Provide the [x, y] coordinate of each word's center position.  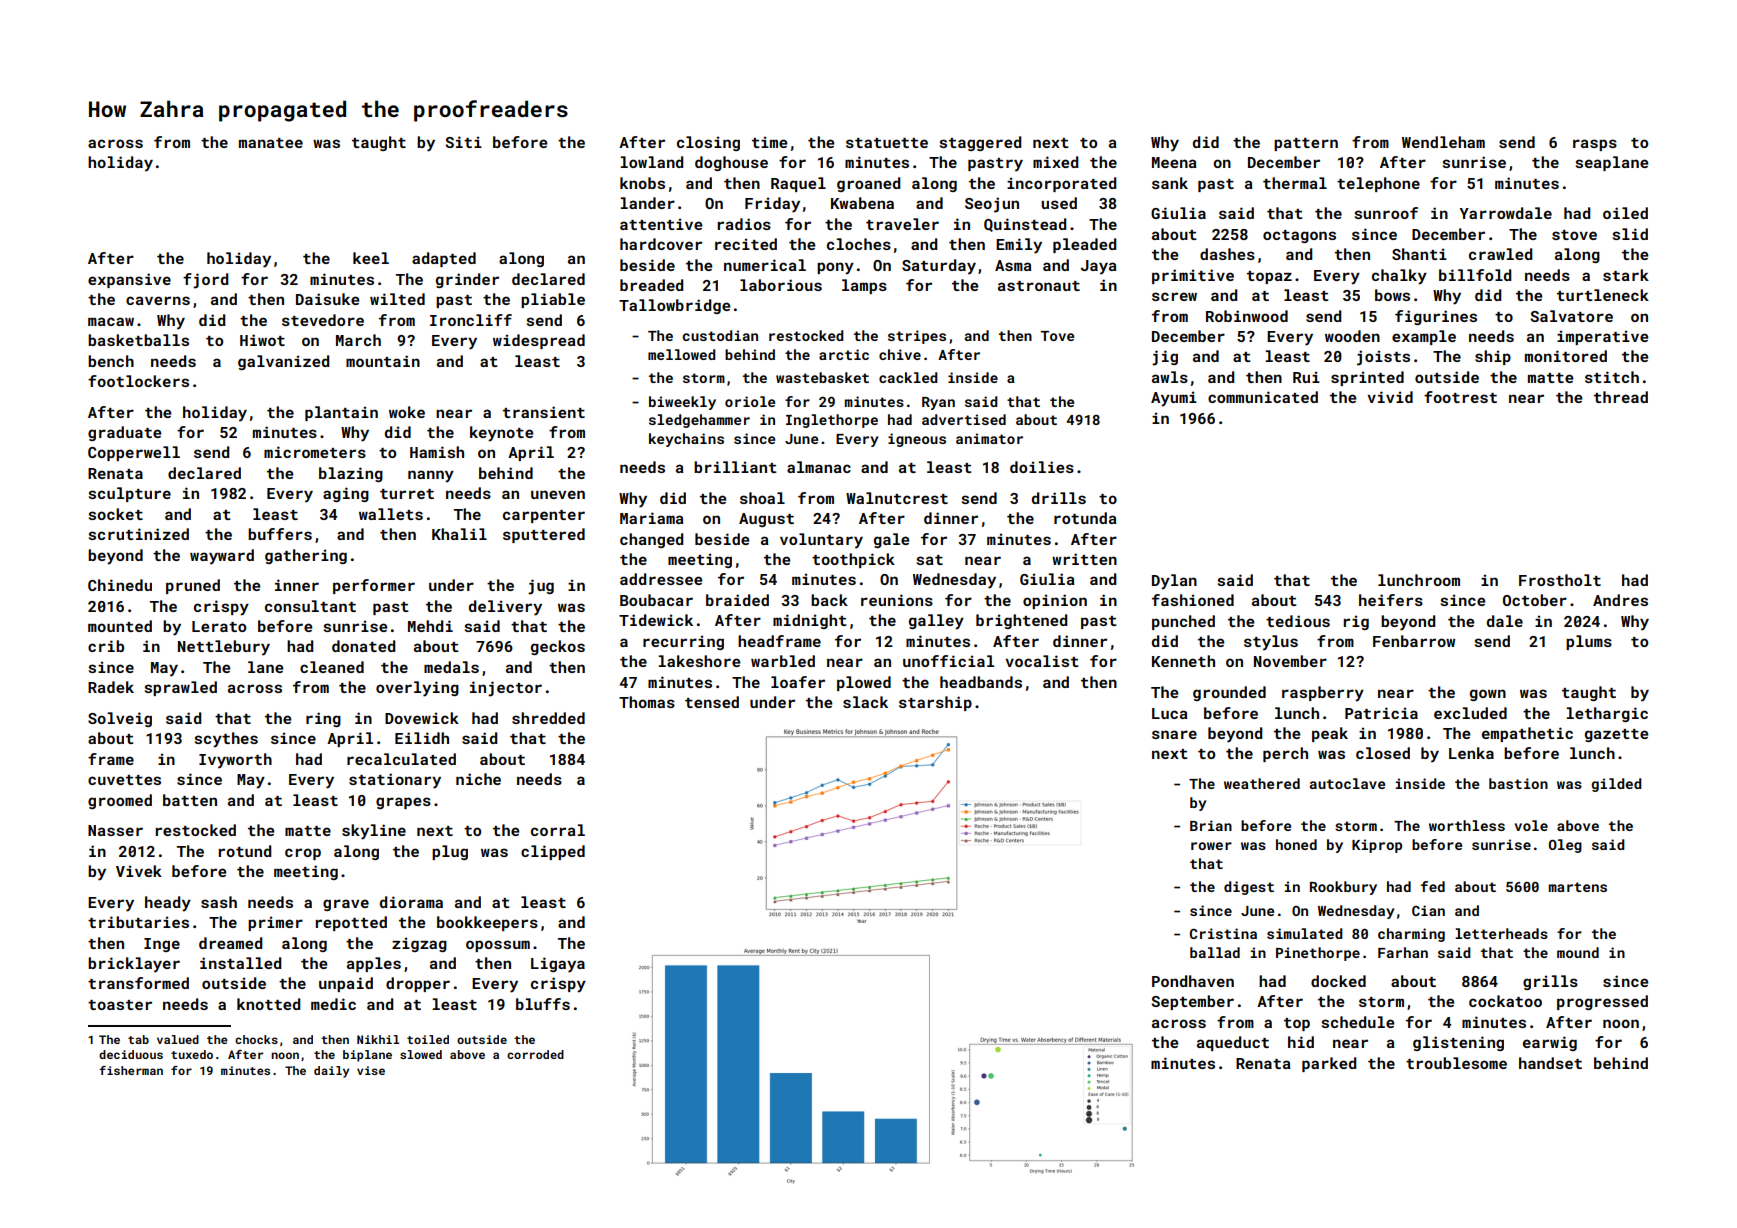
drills [1059, 498]
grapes [403, 803]
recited [746, 244]
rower [1211, 846]
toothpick [853, 560]
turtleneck [1603, 295]
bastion [1518, 783]
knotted [268, 1004]
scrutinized [138, 534]
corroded [535, 1054]
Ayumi [1174, 399]
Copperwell [134, 453]
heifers [1391, 600]
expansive [129, 280]
